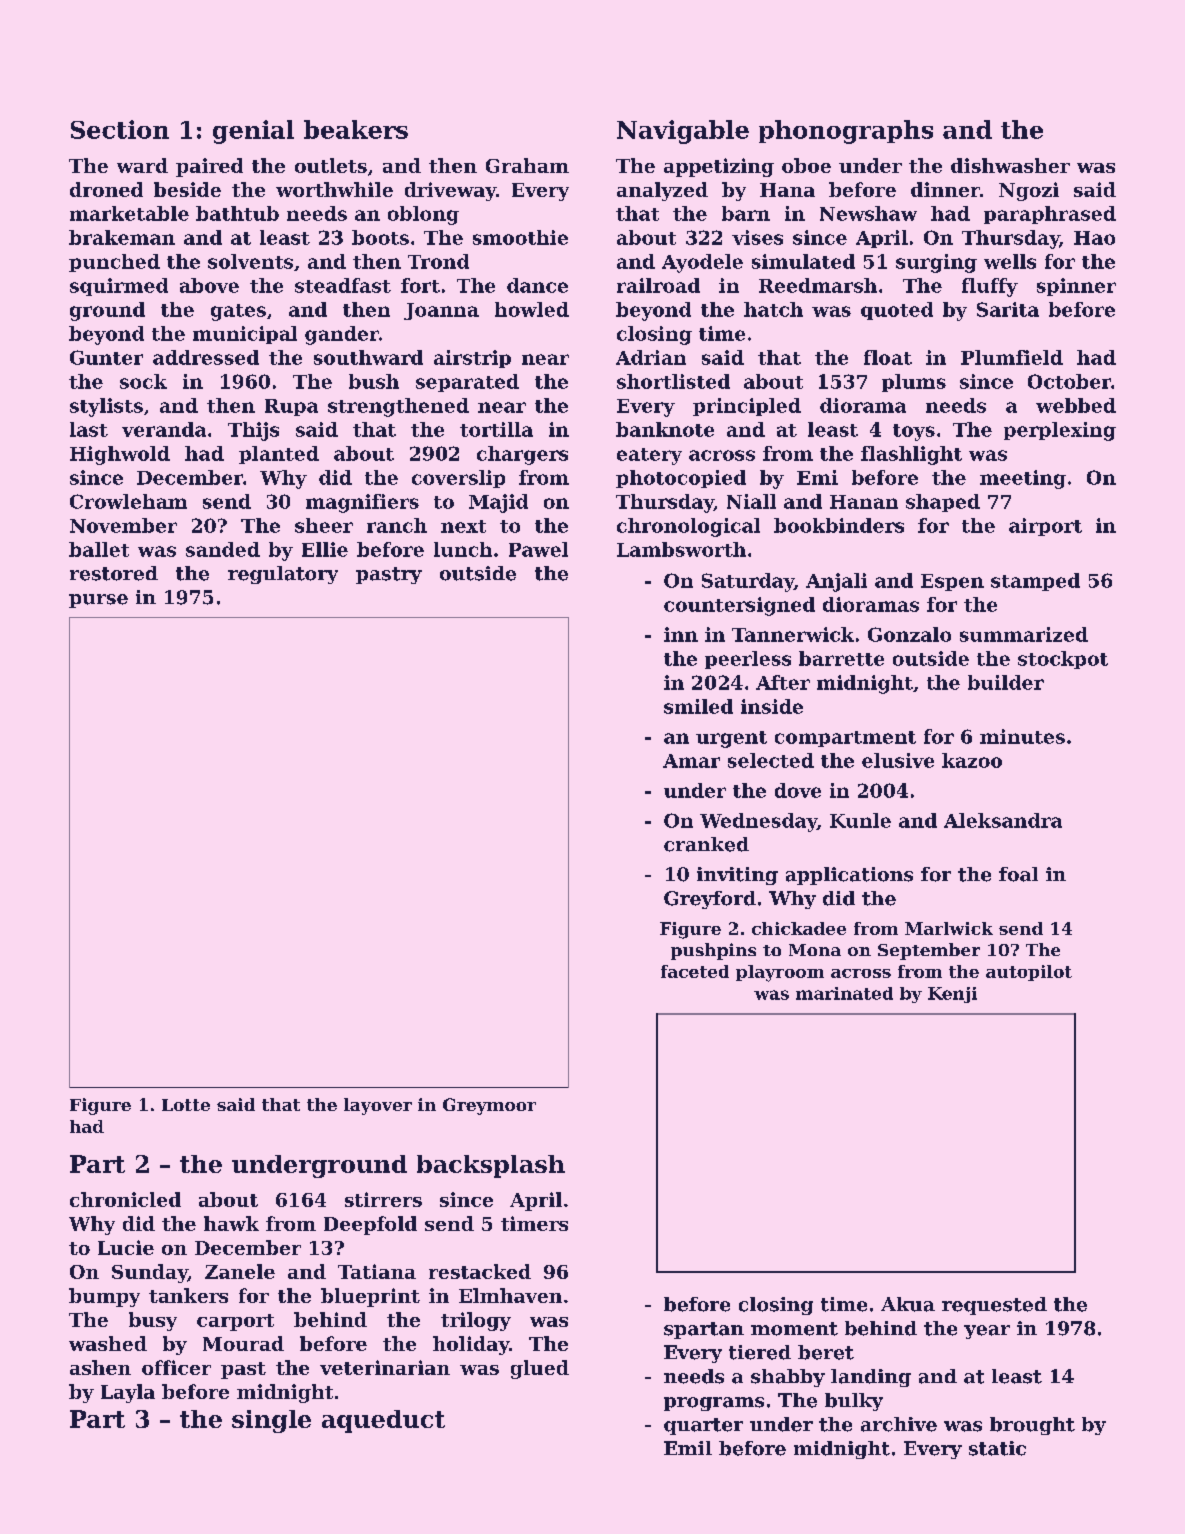 The width and height of the screenshot is (1185, 1534). Describe the element at coordinates (334, 189) in the screenshot. I see `worthwhile` at that location.
